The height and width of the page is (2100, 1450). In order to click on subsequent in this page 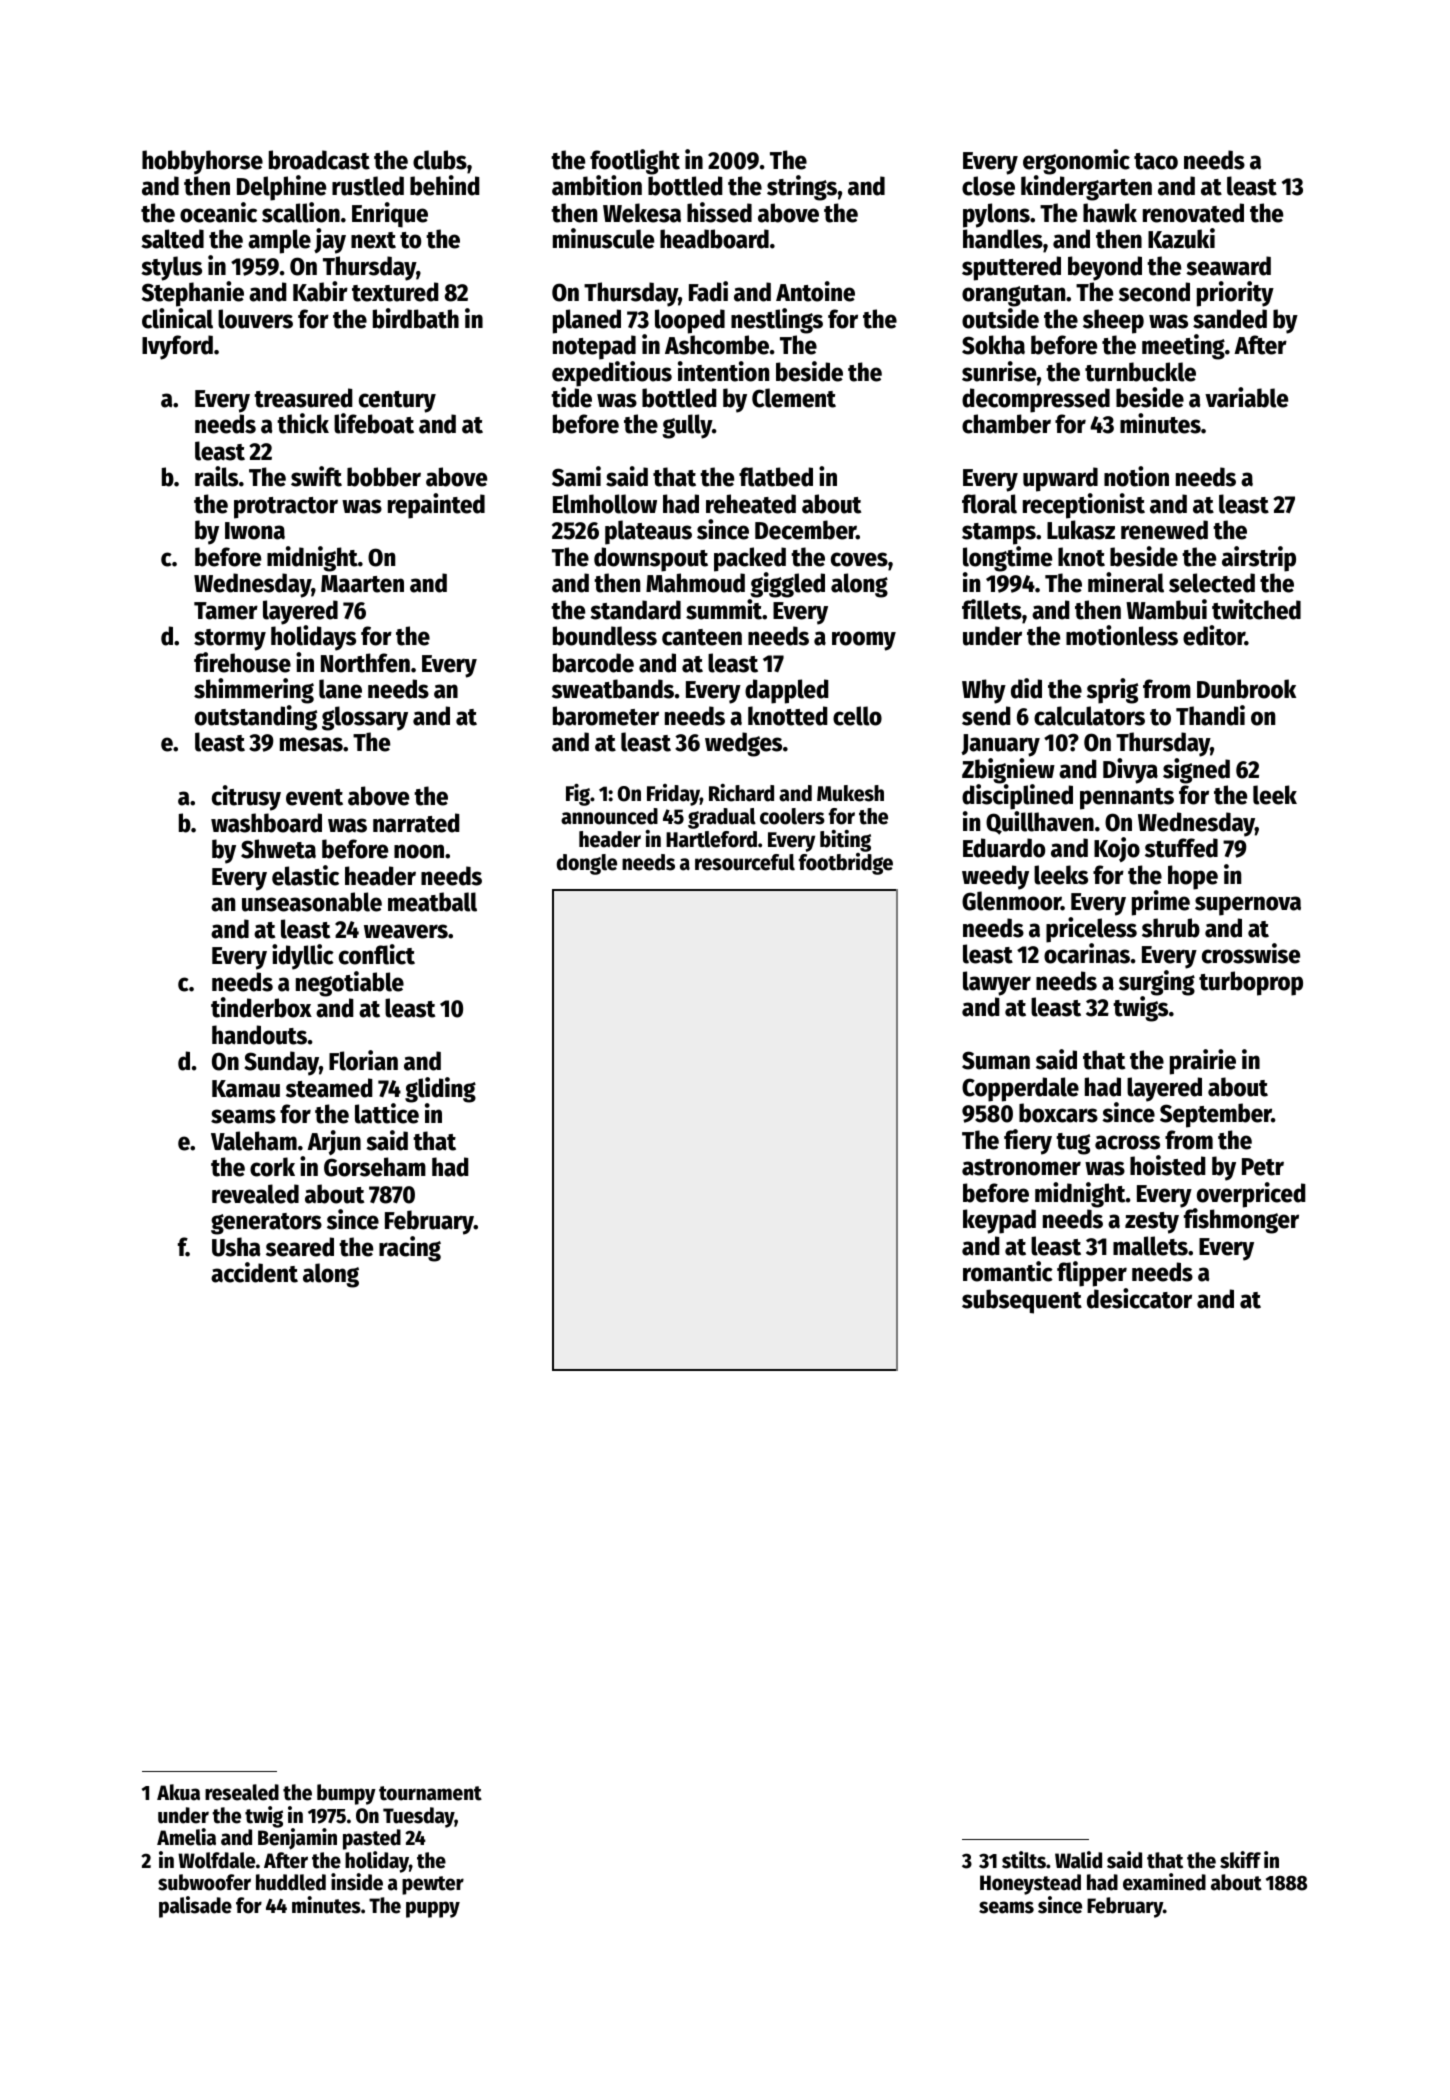, I will do `click(1022, 1301)`.
